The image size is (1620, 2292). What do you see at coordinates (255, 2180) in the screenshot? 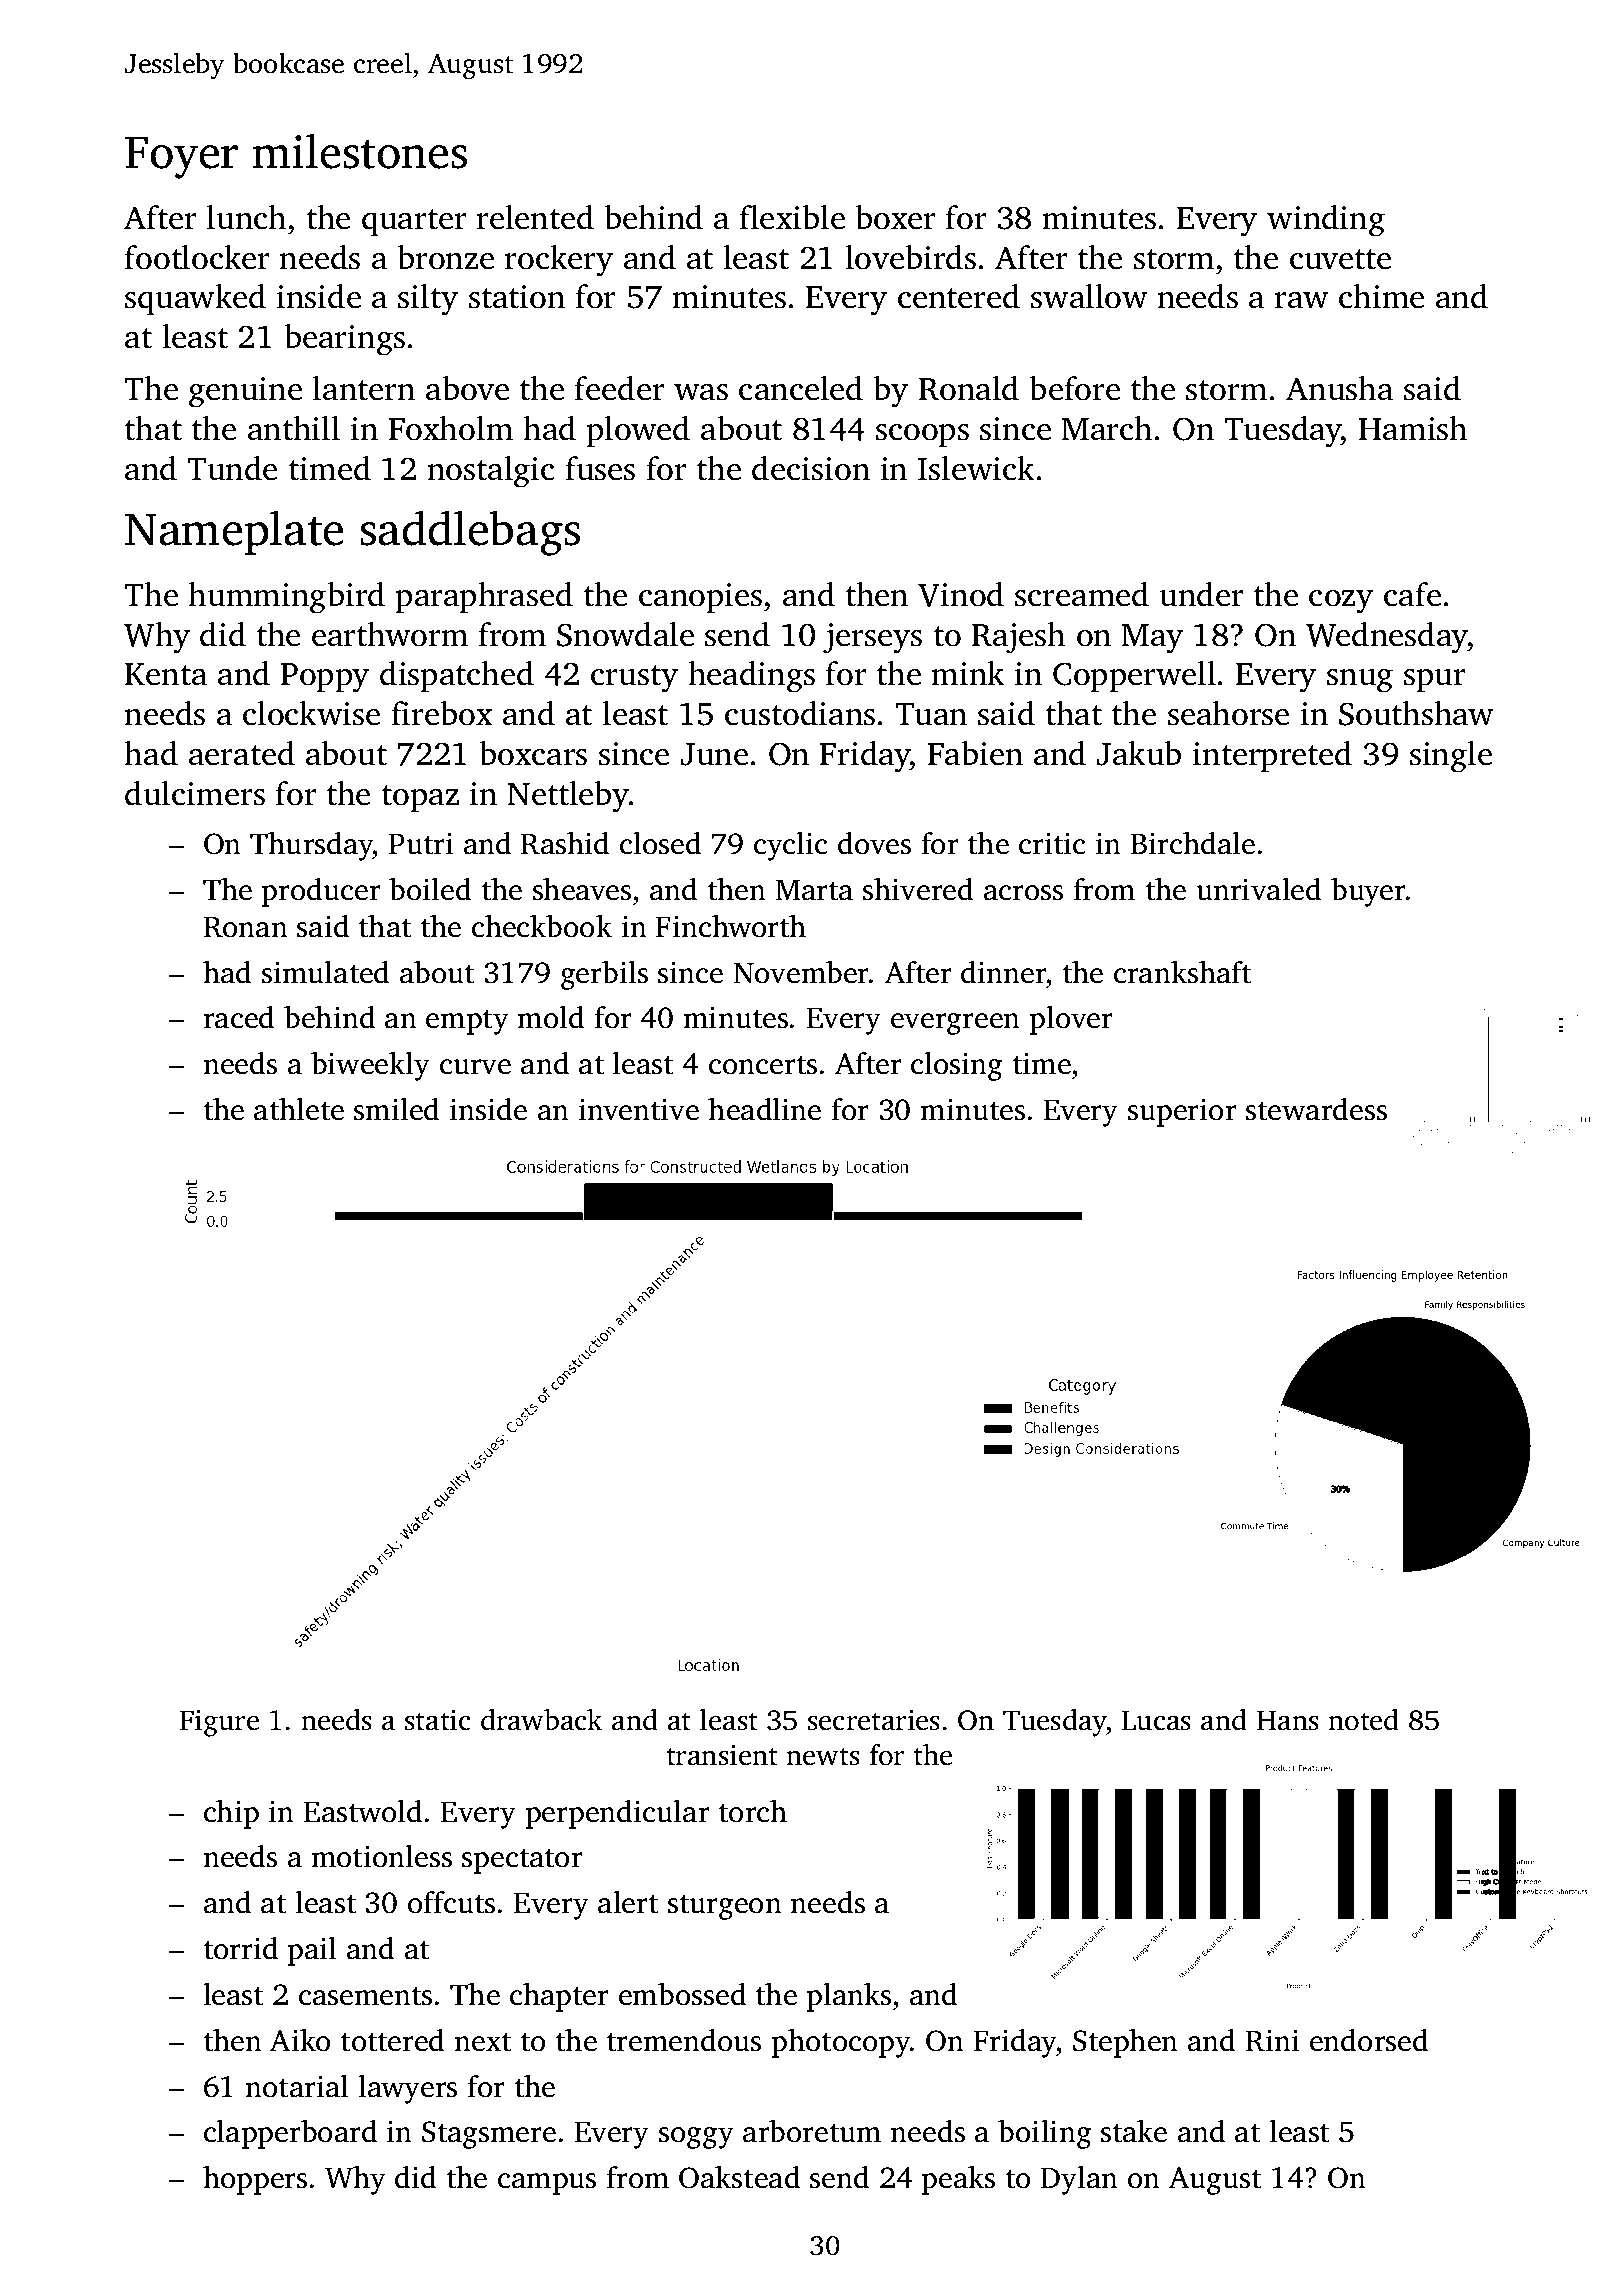
I see `hoppers` at bounding box center [255, 2180].
